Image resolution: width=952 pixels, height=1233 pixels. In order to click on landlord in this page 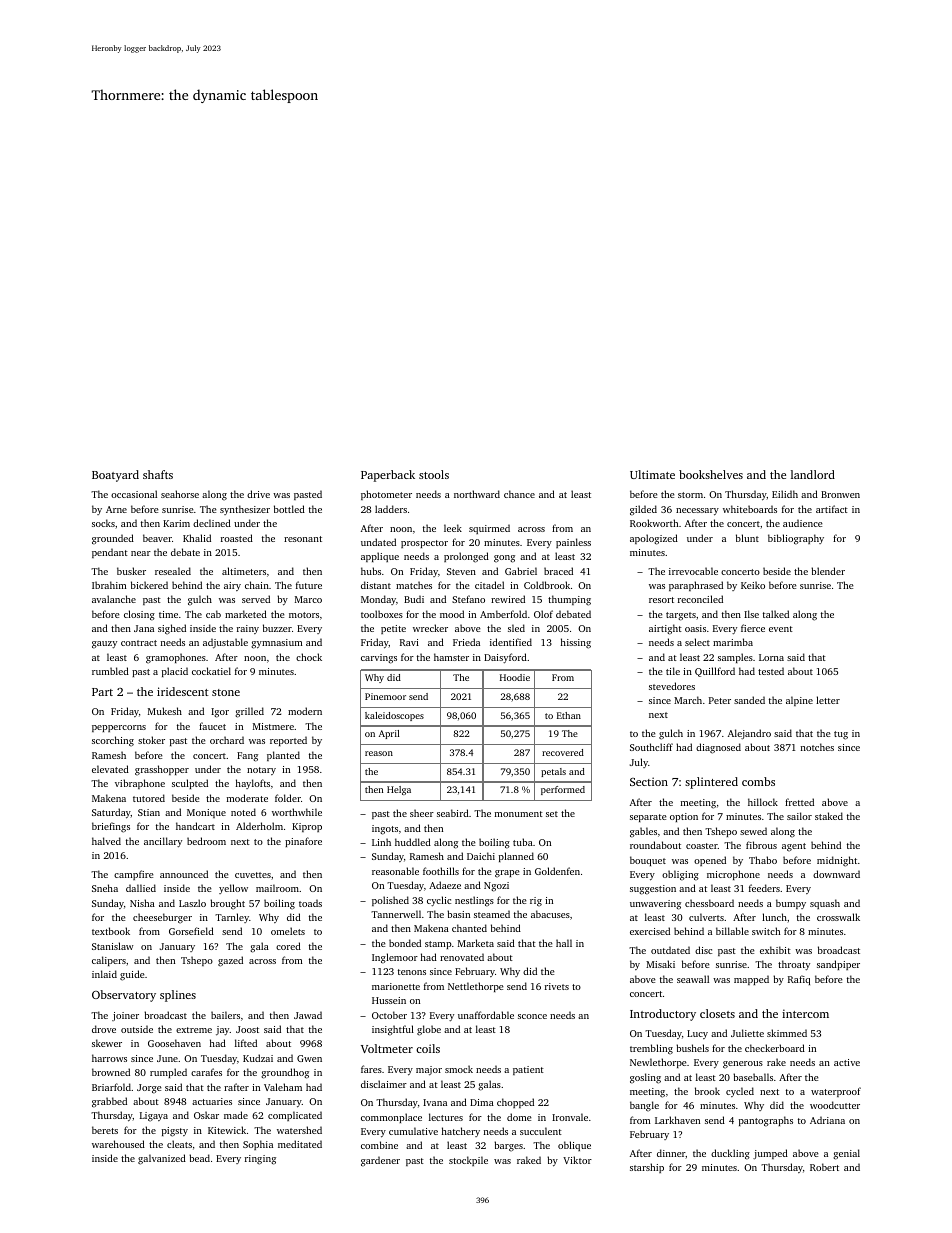, I will do `click(813, 474)`.
